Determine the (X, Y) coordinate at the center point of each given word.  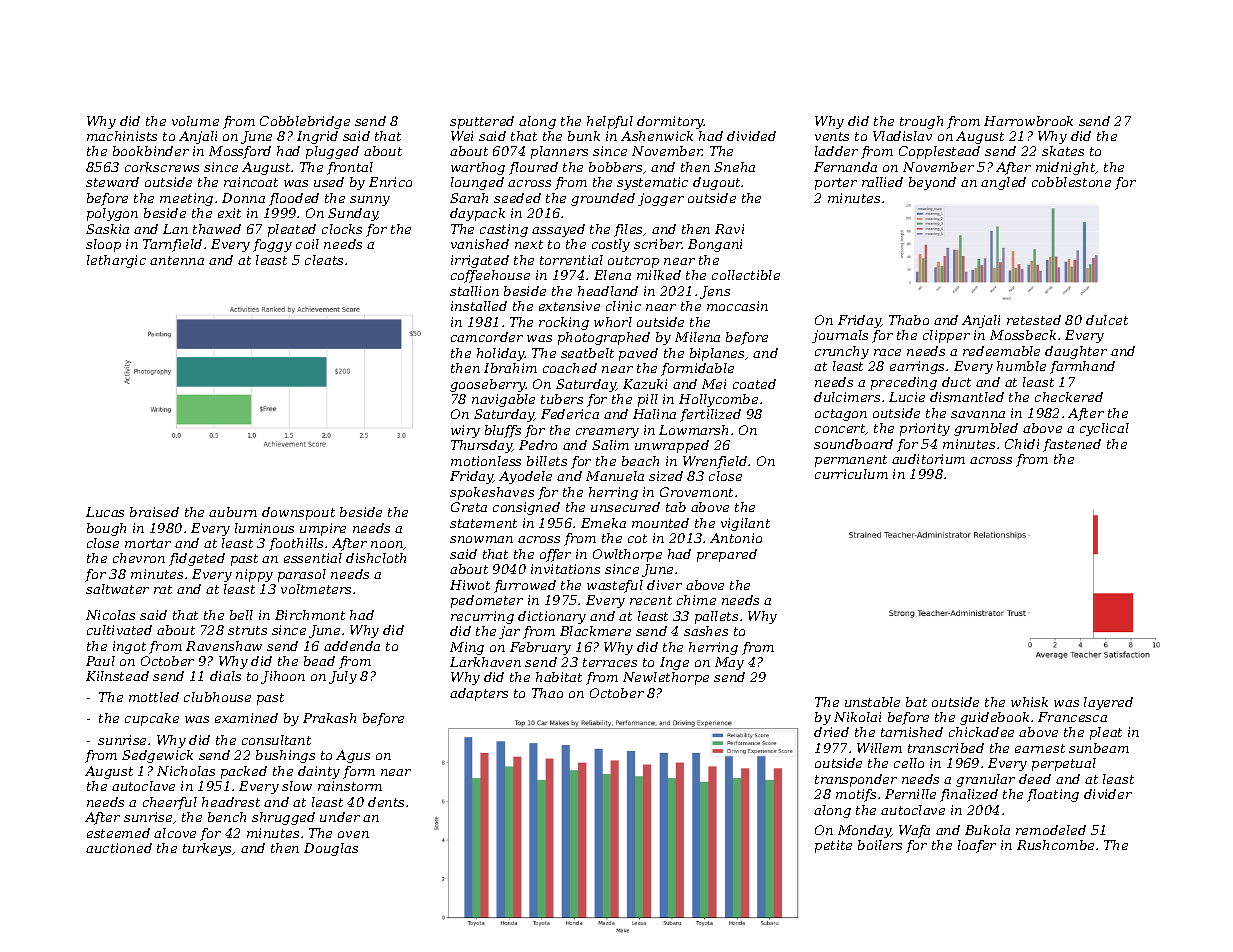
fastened (1072, 445)
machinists (122, 136)
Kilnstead (117, 676)
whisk (1029, 702)
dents (386, 802)
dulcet (1107, 320)
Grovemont (696, 492)
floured (533, 168)
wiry (465, 431)
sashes (706, 631)
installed (479, 306)
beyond (932, 183)
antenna (177, 260)
